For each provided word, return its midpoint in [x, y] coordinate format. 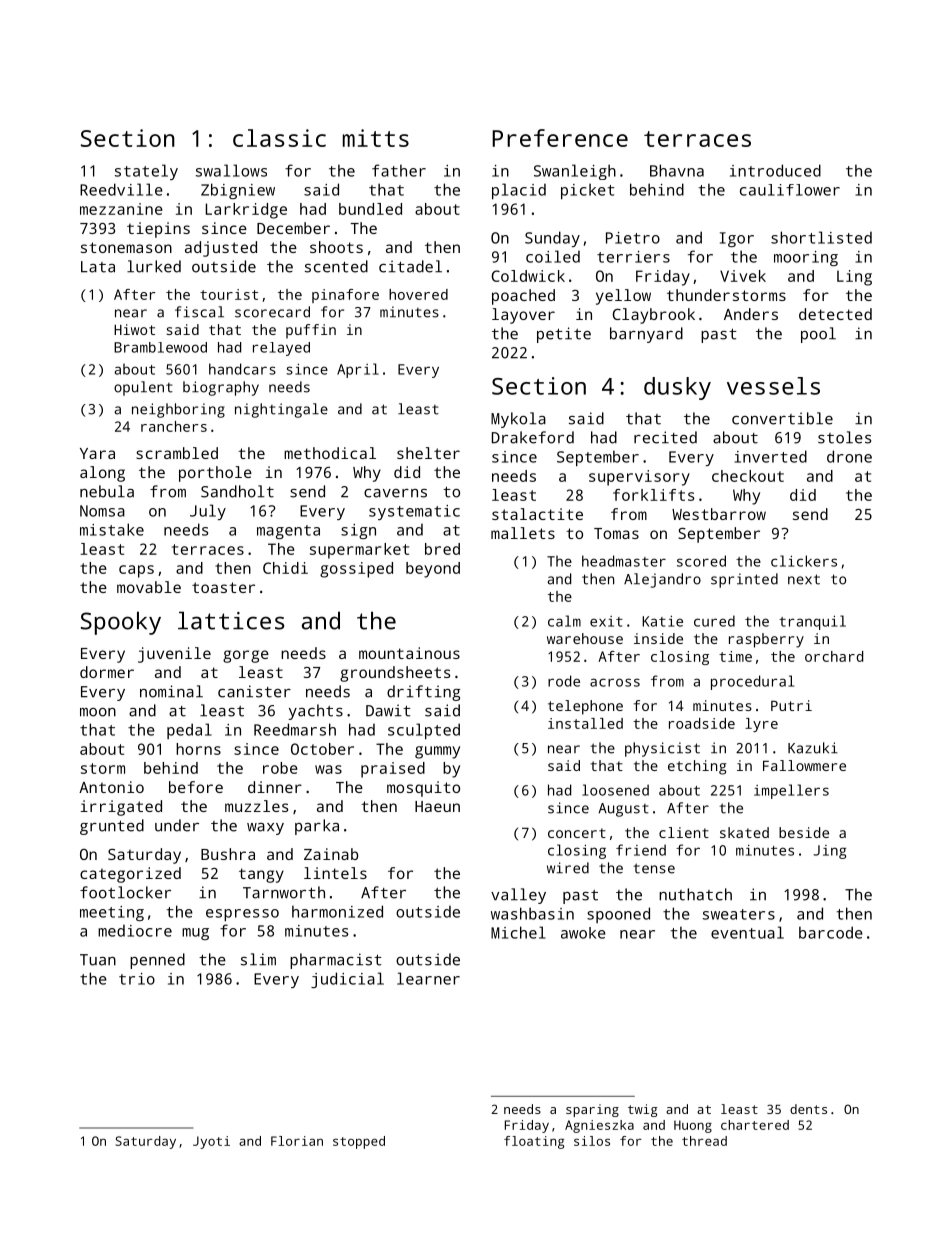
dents [808, 1109]
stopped [359, 1142]
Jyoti [211, 1142]
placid [519, 191]
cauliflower [790, 190]
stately [146, 172]
